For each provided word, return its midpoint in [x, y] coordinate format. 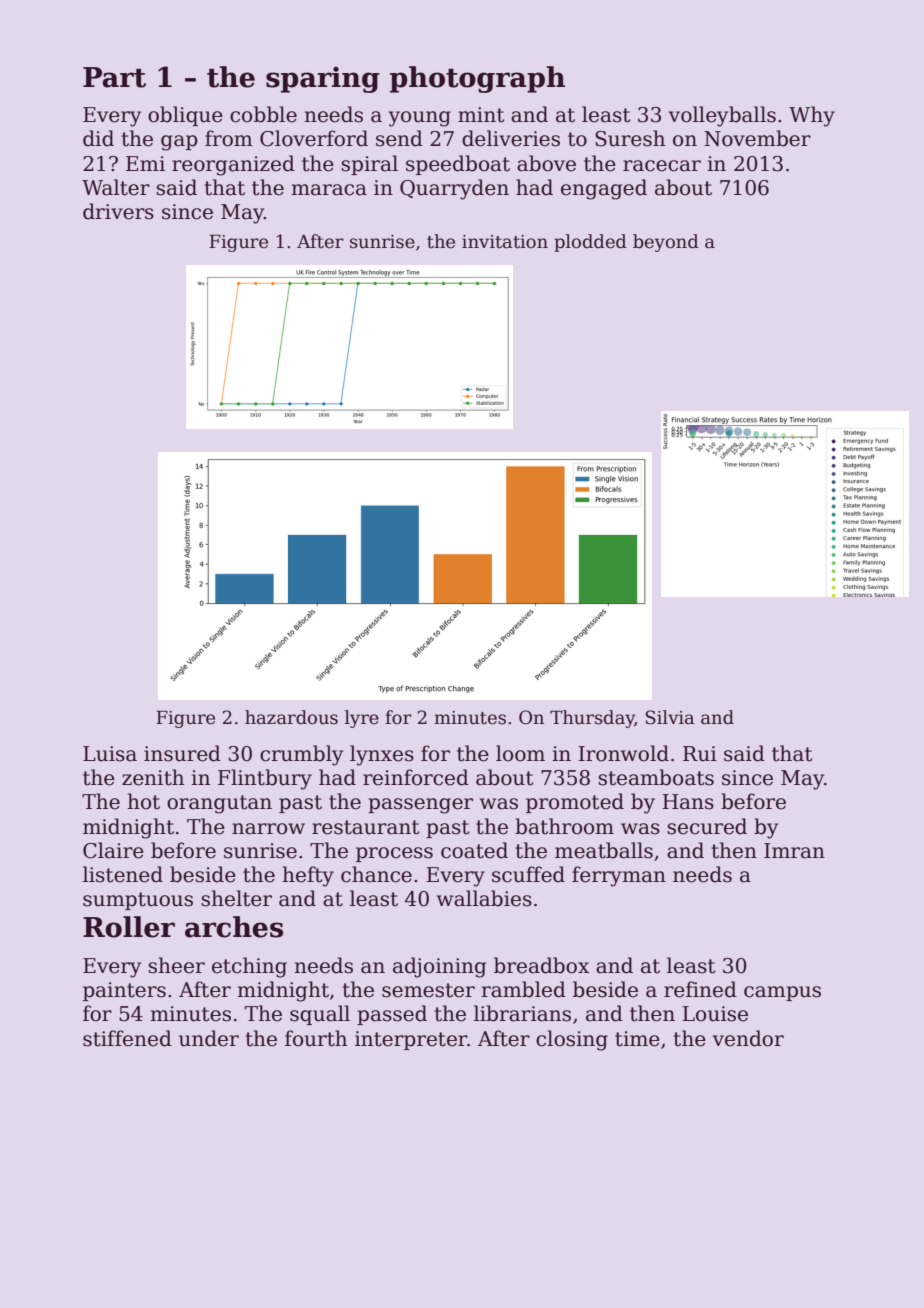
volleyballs [722, 116]
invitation [505, 242]
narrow [268, 829]
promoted [575, 803]
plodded [590, 243]
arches [234, 927]
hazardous [291, 717]
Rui [700, 754]
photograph [477, 79]
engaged [604, 189]
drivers [118, 211]
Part [114, 77]
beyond [666, 243]
